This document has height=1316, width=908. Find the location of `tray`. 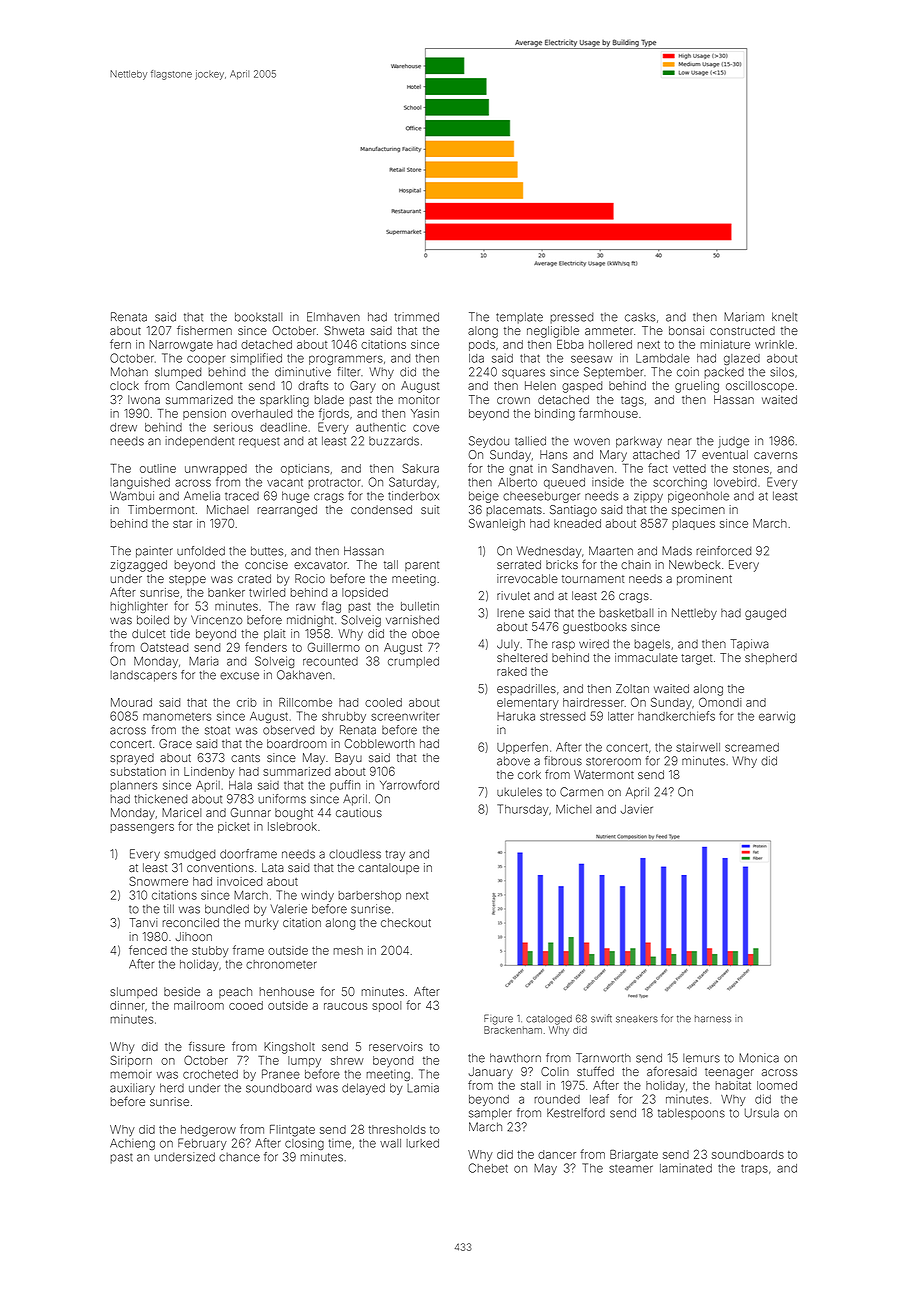

tray is located at coordinates (395, 855).
